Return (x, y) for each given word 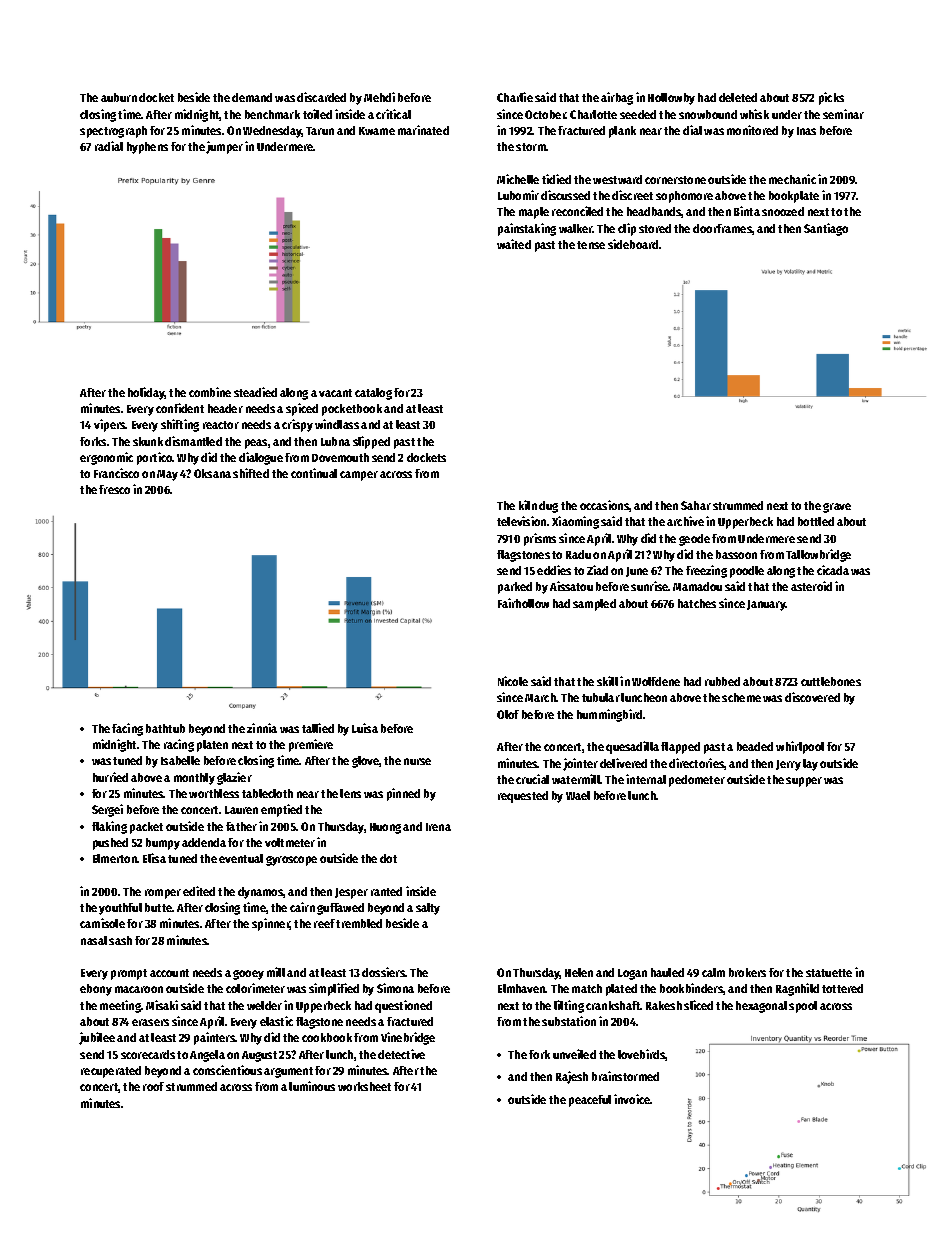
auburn (119, 97)
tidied (556, 179)
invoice (632, 1099)
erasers (150, 1022)
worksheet (364, 1086)
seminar (843, 114)
